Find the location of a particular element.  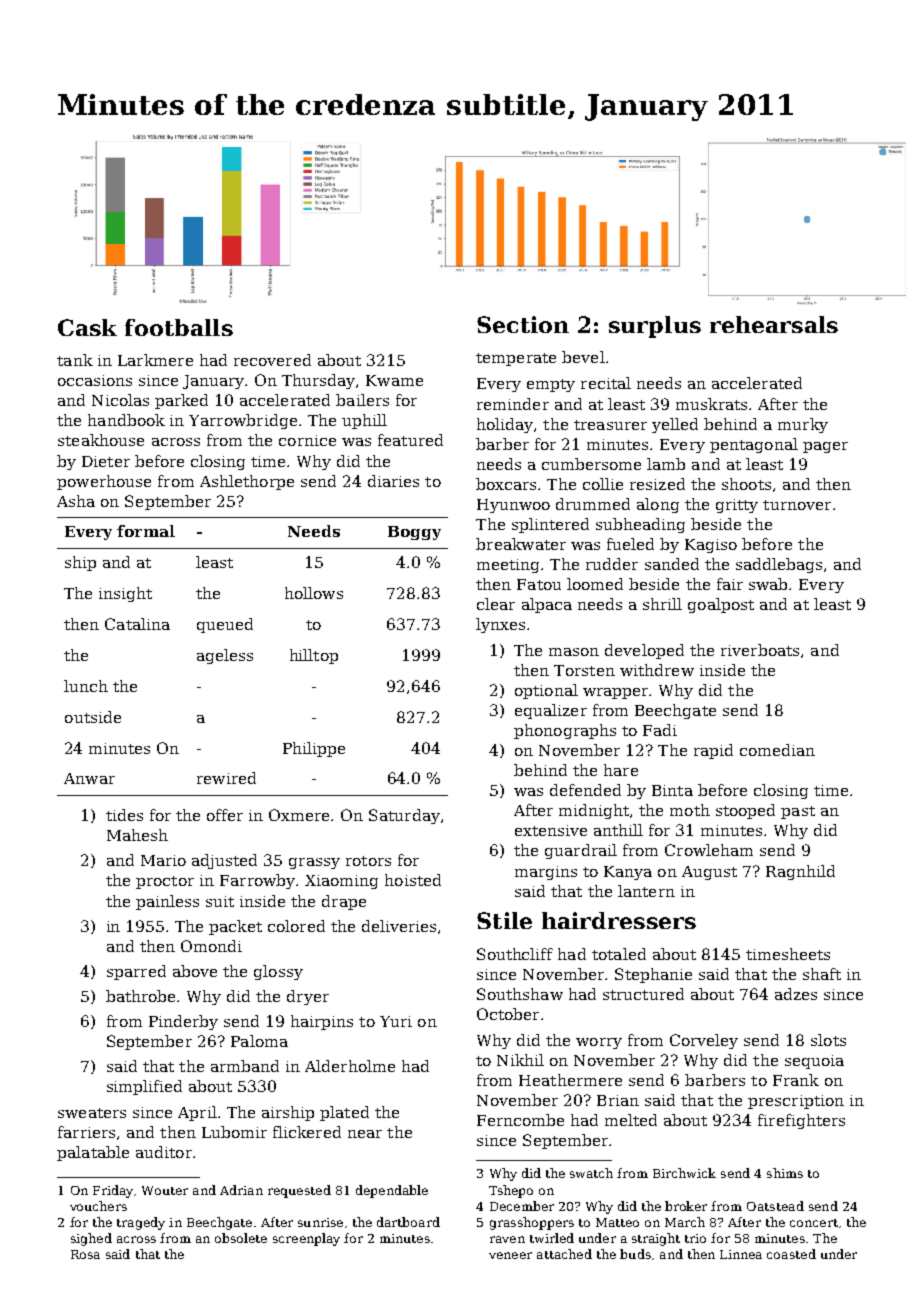

lamb is located at coordinates (666, 464).
